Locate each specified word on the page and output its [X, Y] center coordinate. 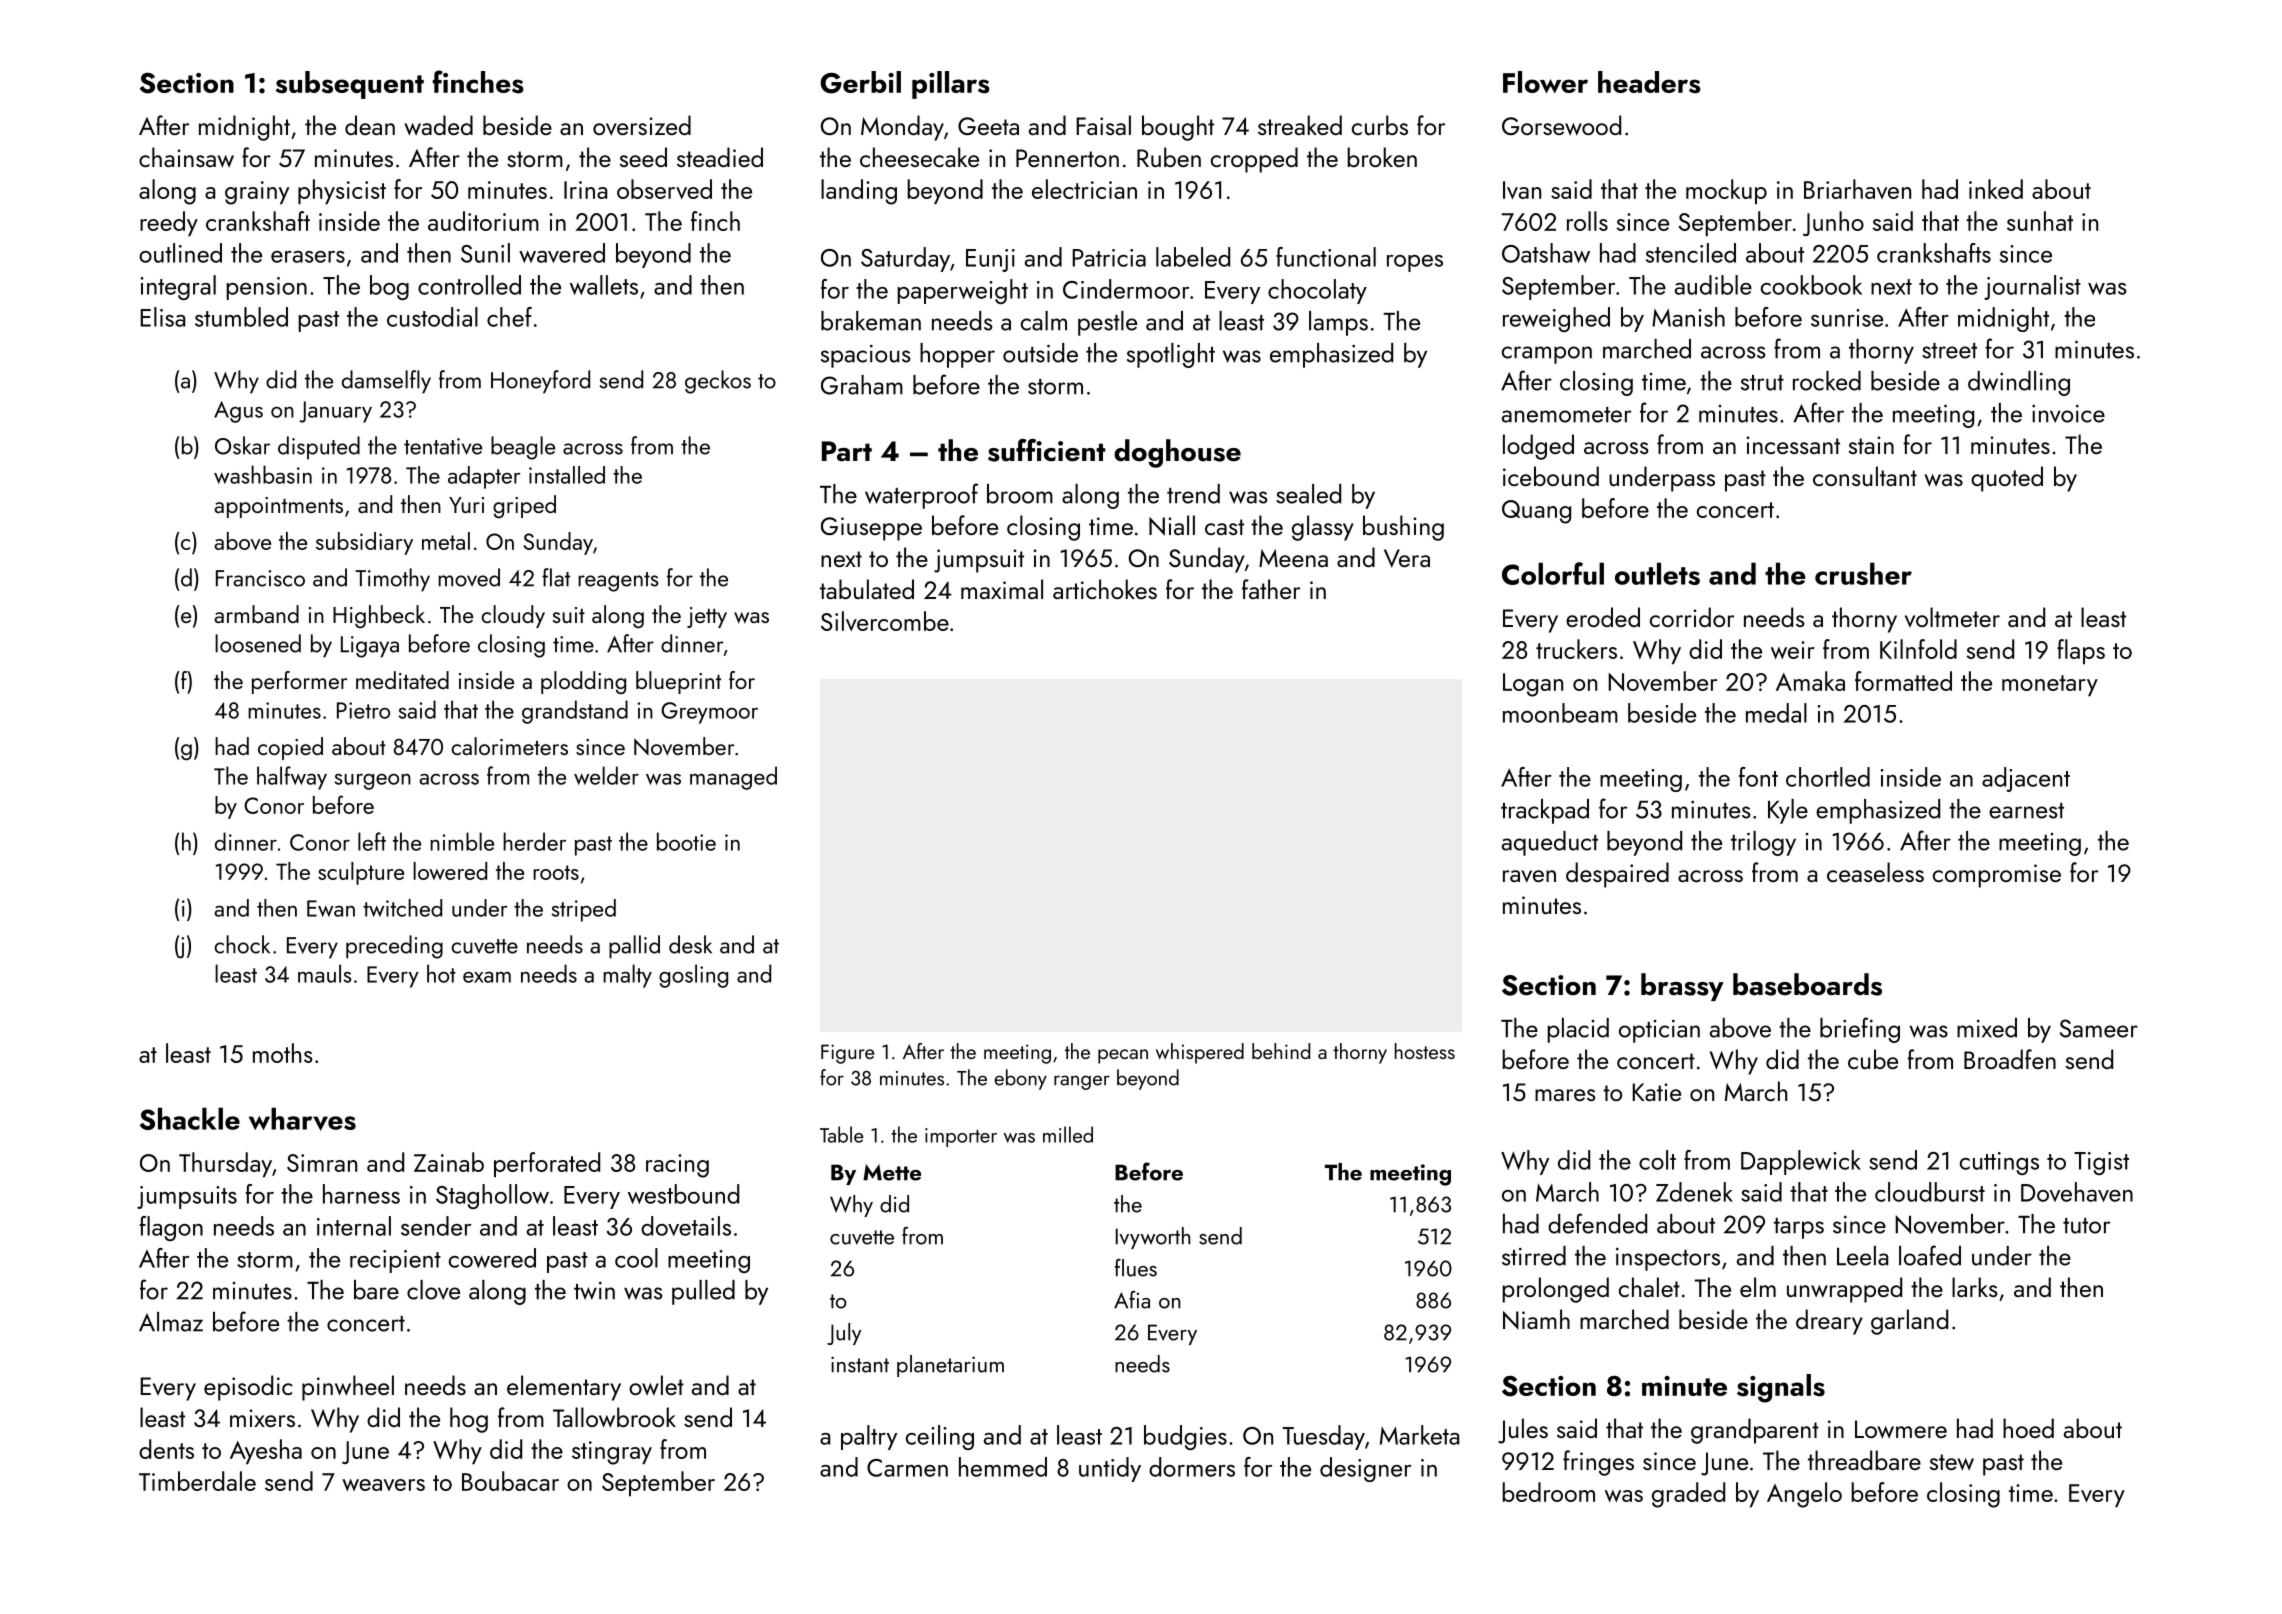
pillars [951, 85]
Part [847, 451]
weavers [383, 1485]
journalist [2032, 287]
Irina [585, 190]
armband [256, 614]
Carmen [907, 1468]
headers [1649, 82]
